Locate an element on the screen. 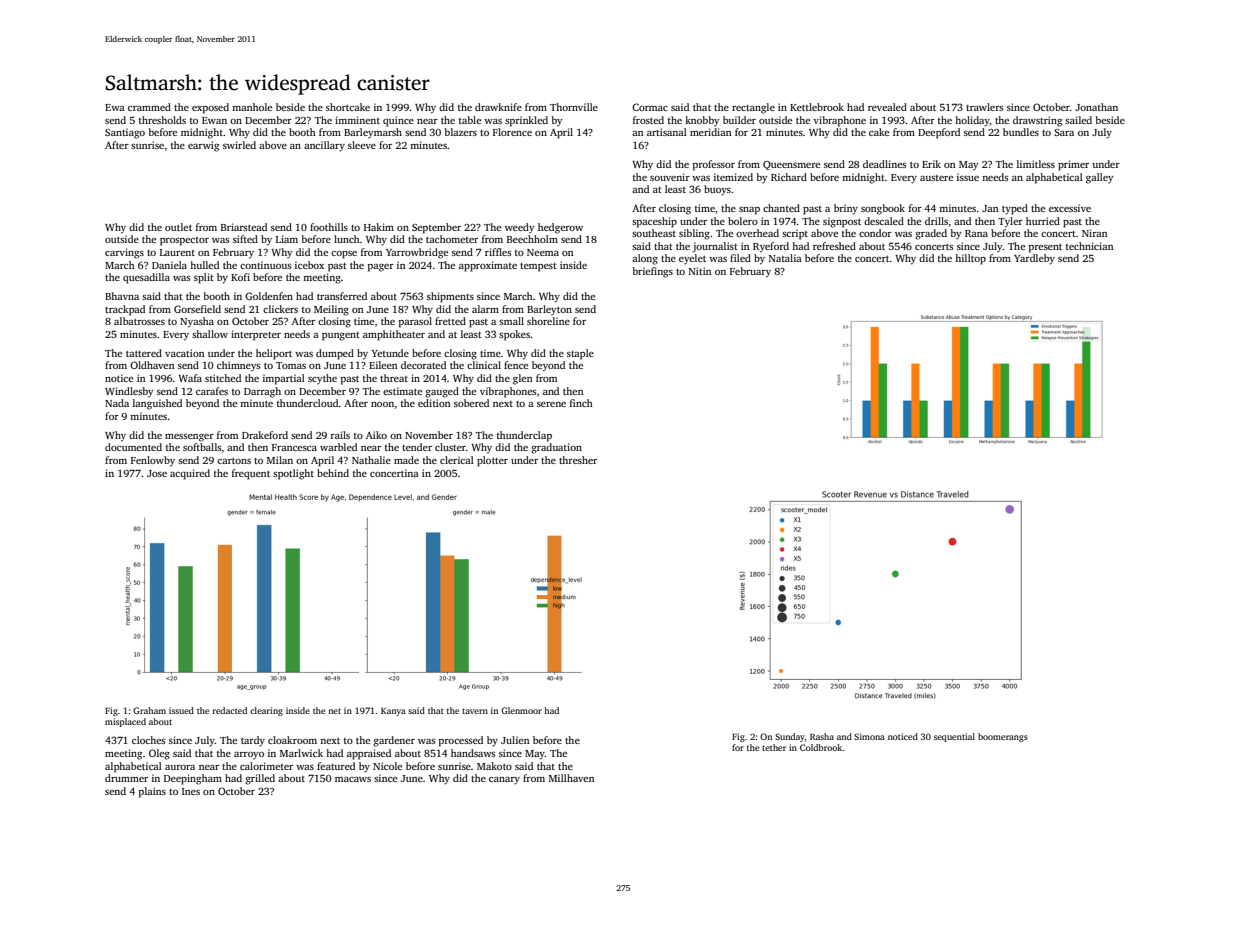 This screenshot has height=952, width=1233. Rasha is located at coordinates (822, 736).
